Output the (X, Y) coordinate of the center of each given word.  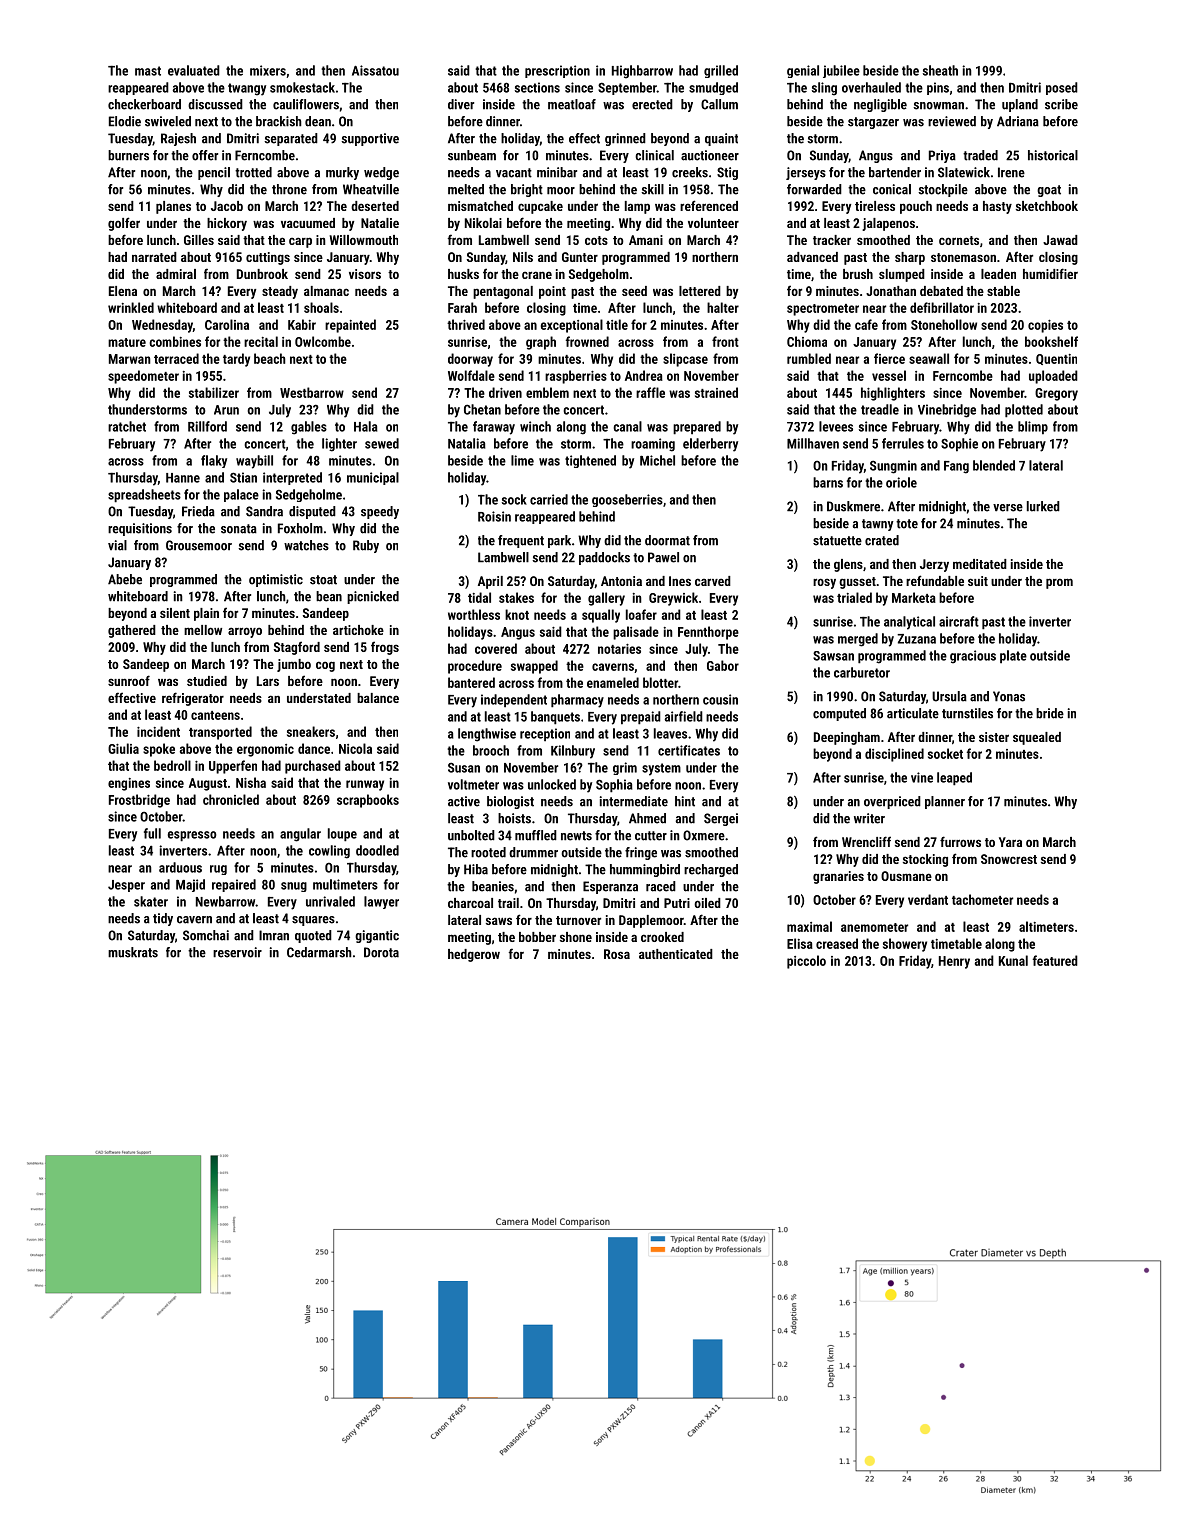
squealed (1037, 738)
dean (318, 121)
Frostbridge (139, 801)
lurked (1043, 506)
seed (634, 291)
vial (117, 545)
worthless (474, 614)
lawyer (381, 902)
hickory (227, 224)
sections (537, 87)
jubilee (841, 71)
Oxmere (704, 835)
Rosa (617, 954)
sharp (910, 258)
